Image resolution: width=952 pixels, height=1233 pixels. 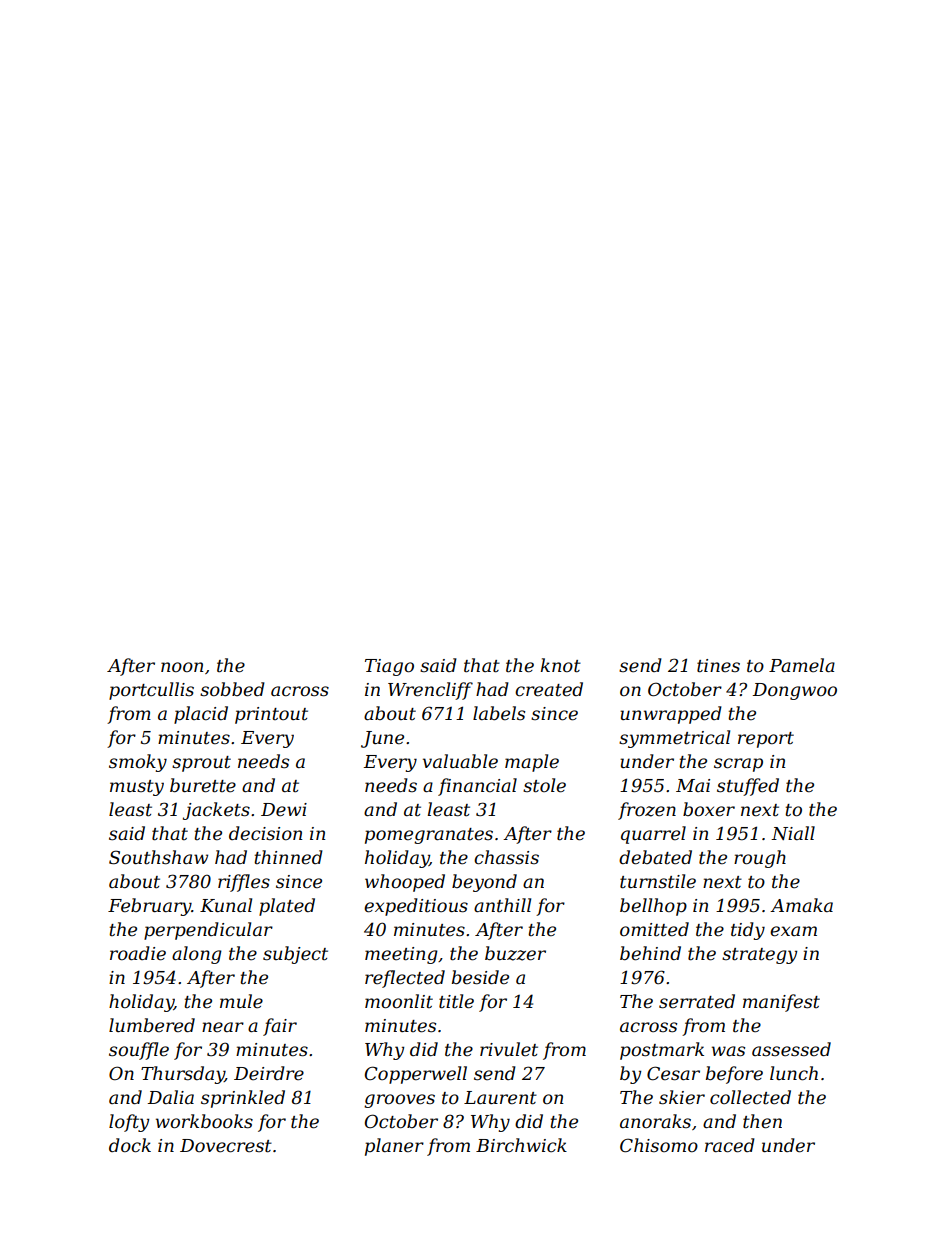 What do you see at coordinates (748, 931) in the screenshot?
I see `tidy` at bounding box center [748, 931].
